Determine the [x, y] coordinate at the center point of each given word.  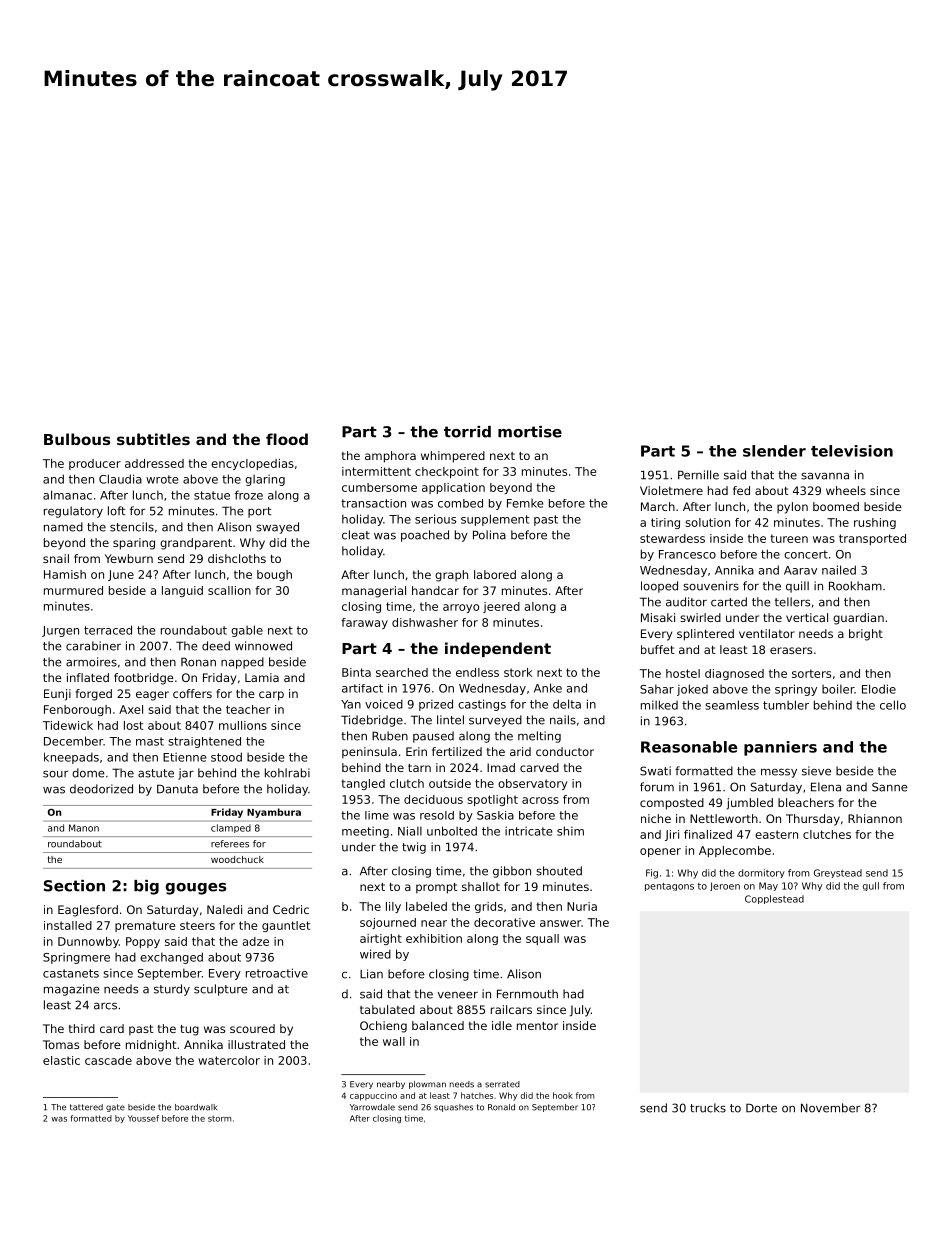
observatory [533, 784]
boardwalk [196, 1107]
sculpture [221, 990]
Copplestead [774, 899]
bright [866, 635]
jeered [501, 607]
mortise [530, 432]
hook [563, 1095]
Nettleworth [724, 818]
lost [133, 725]
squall [542, 939]
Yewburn [129, 558]
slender [774, 451]
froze [249, 495]
